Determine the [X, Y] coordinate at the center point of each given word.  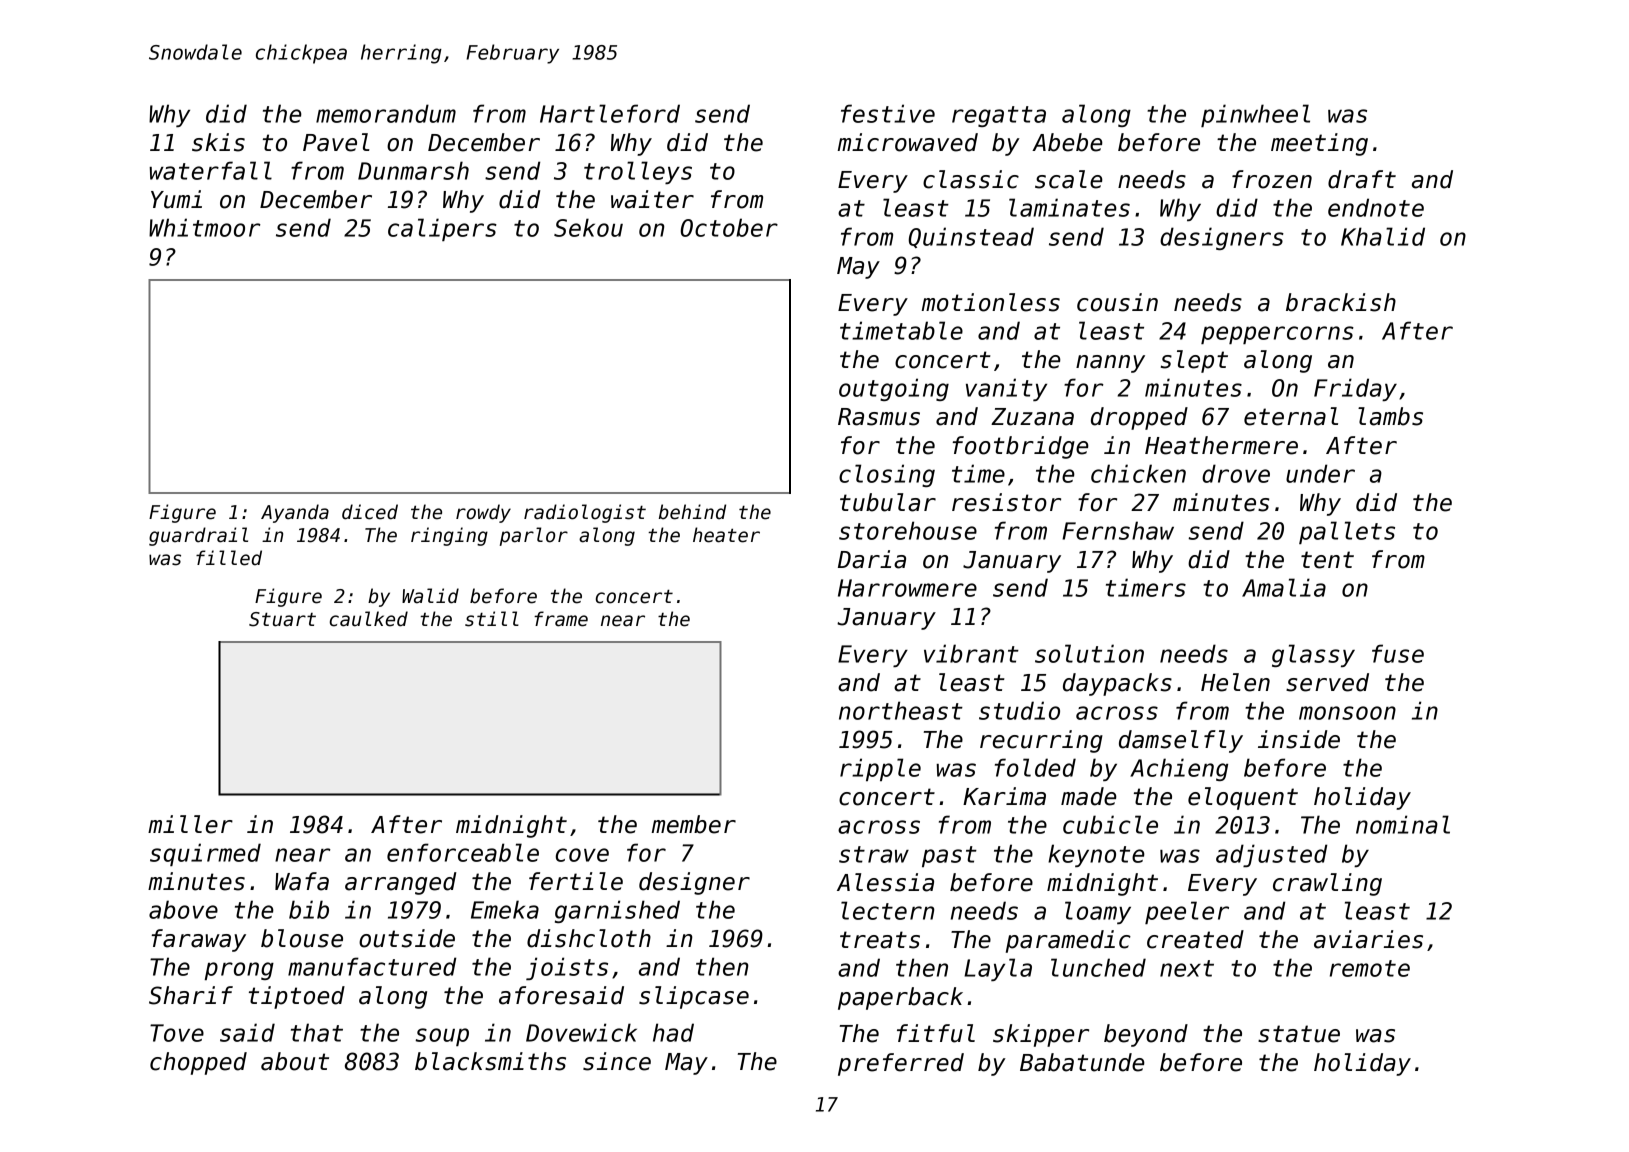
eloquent [1243, 798]
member [694, 824]
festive [888, 113]
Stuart [282, 619]
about [295, 1061]
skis [218, 142]
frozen [1272, 179]
